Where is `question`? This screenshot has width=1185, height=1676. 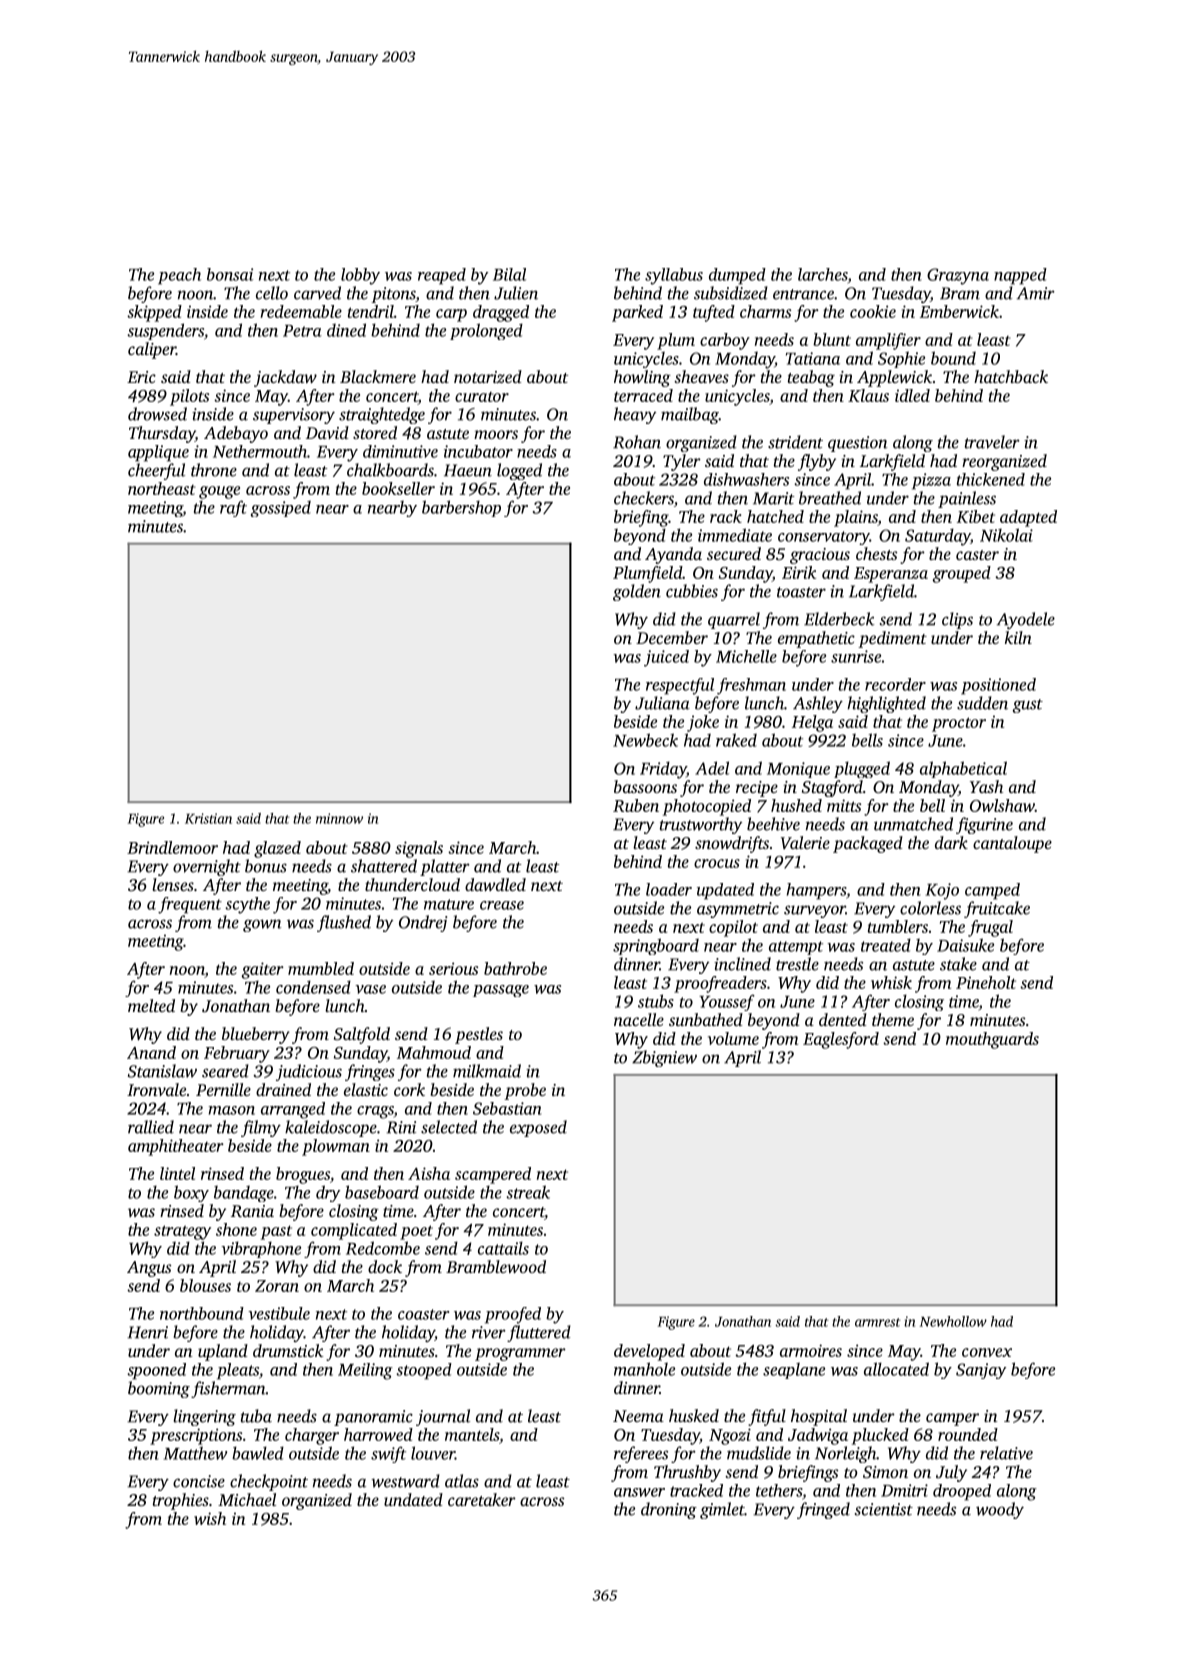 question is located at coordinates (858, 444).
